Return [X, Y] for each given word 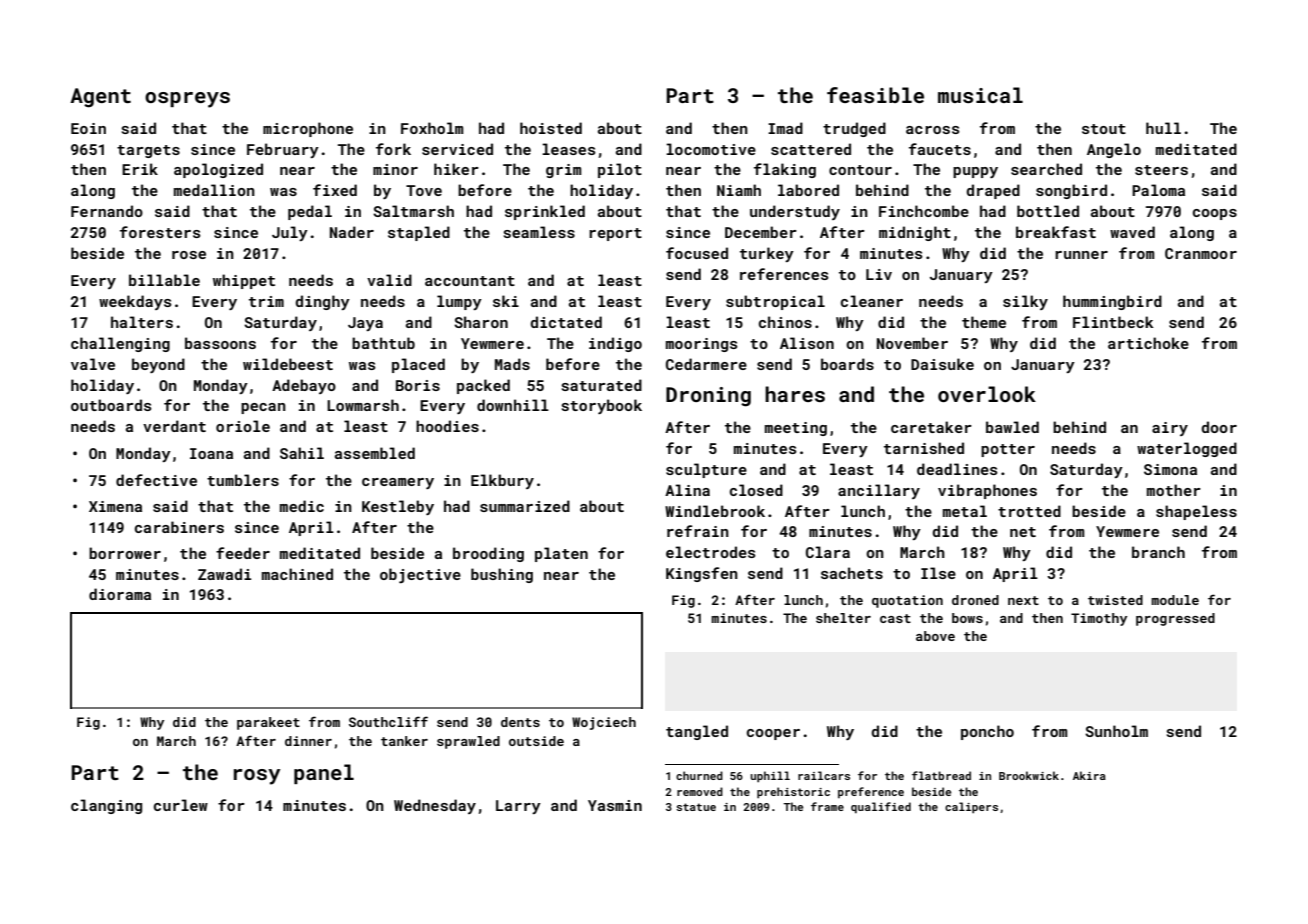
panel [324, 774]
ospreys [187, 100]
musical [980, 95]
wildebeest [288, 364]
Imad [785, 128]
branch [1158, 552]
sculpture [706, 470]
